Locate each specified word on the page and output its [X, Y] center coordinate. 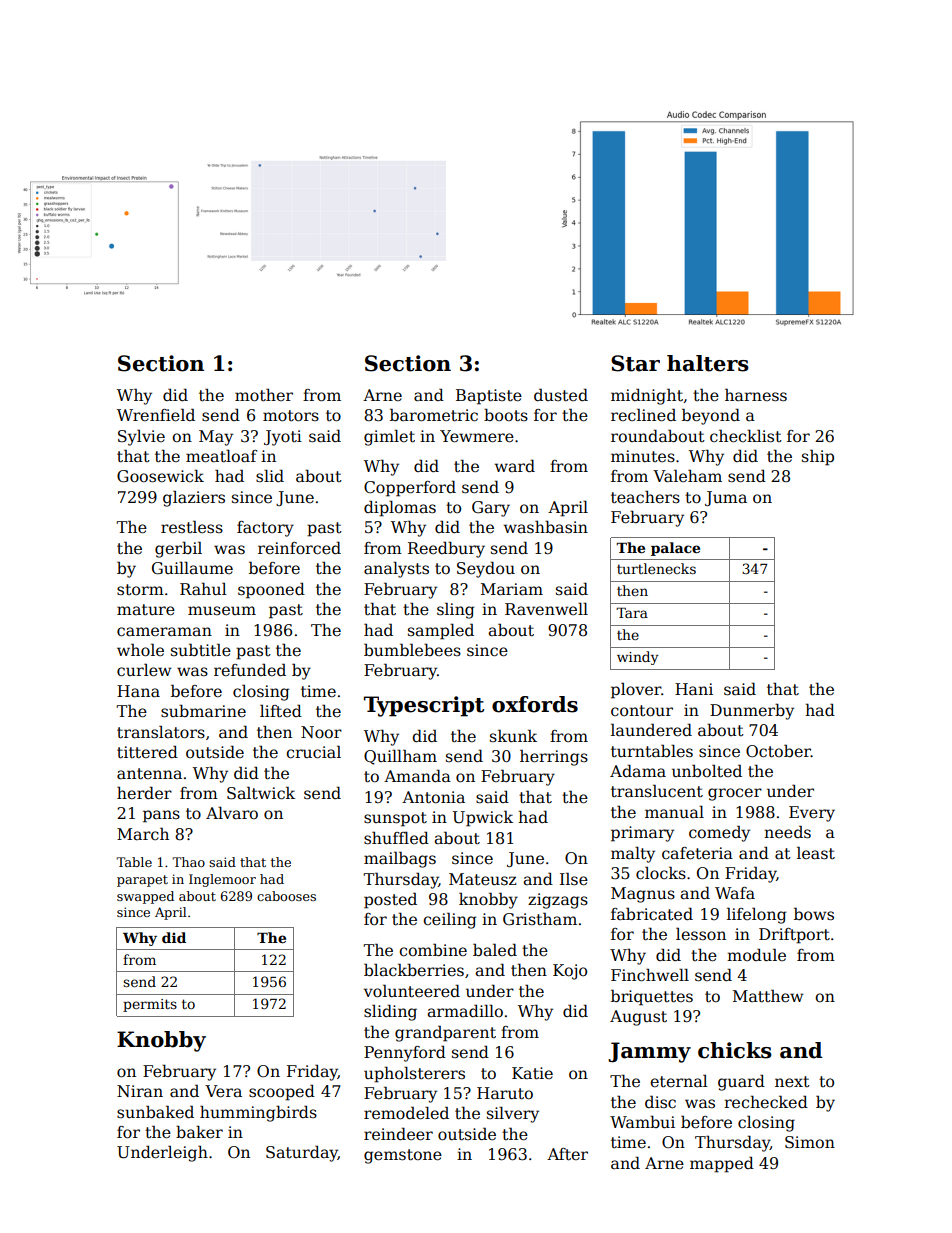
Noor [321, 732]
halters [708, 363]
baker [199, 1132]
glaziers [194, 498]
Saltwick [261, 793]
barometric [434, 415]
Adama [638, 771]
